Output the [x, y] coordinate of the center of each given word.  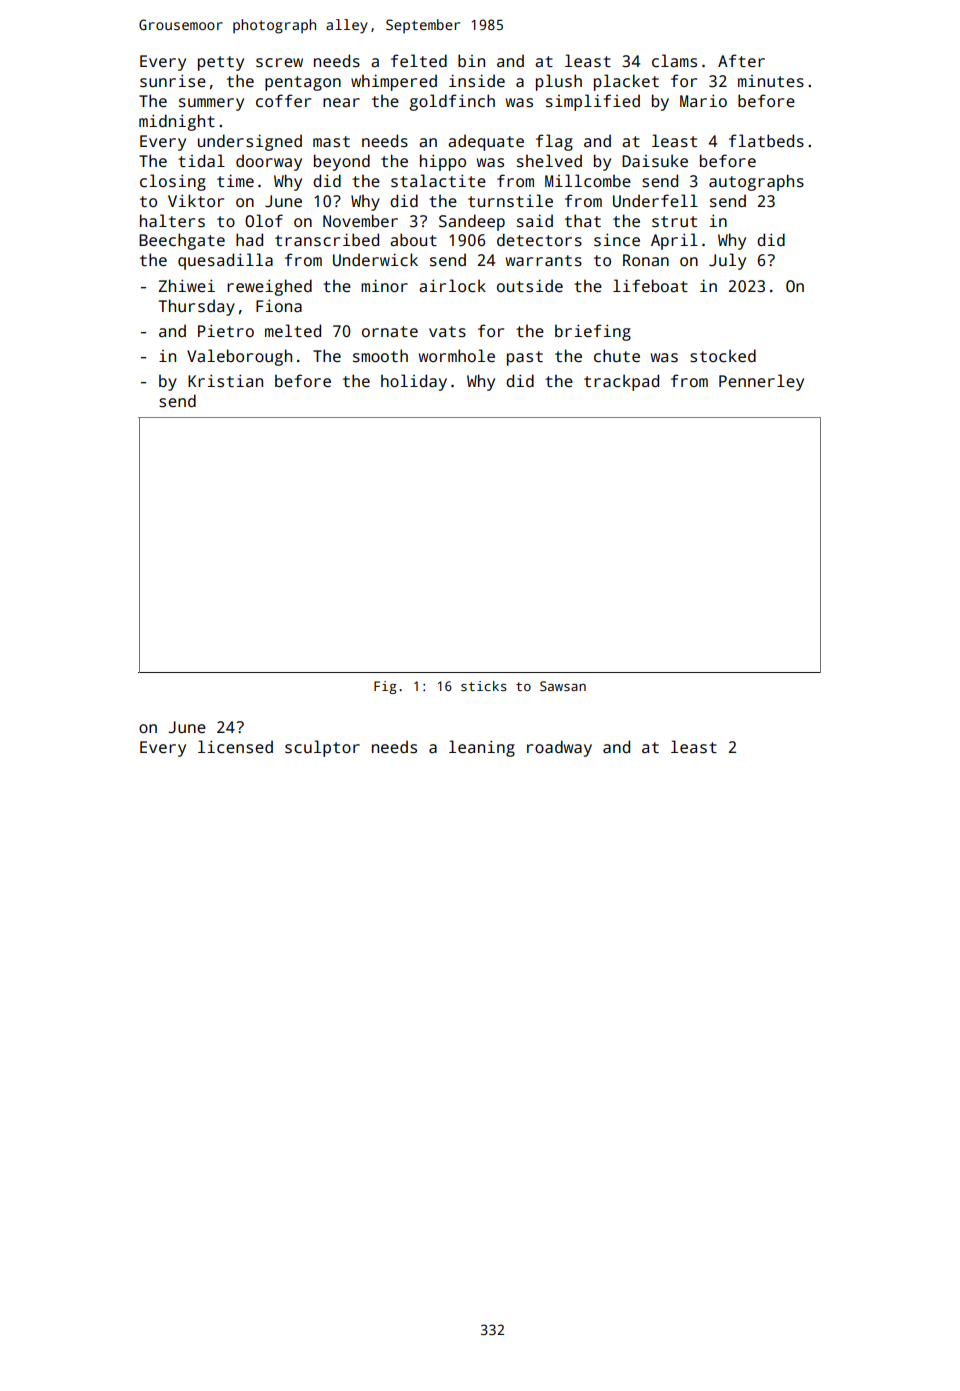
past [525, 358]
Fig [385, 687]
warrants [544, 261]
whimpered [394, 82]
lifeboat [650, 286]
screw [279, 63]
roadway [559, 748]
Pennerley [761, 382]
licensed [235, 747]
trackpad [621, 382]
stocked [723, 356]
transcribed [327, 240]
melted [293, 330]
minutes [771, 81]
